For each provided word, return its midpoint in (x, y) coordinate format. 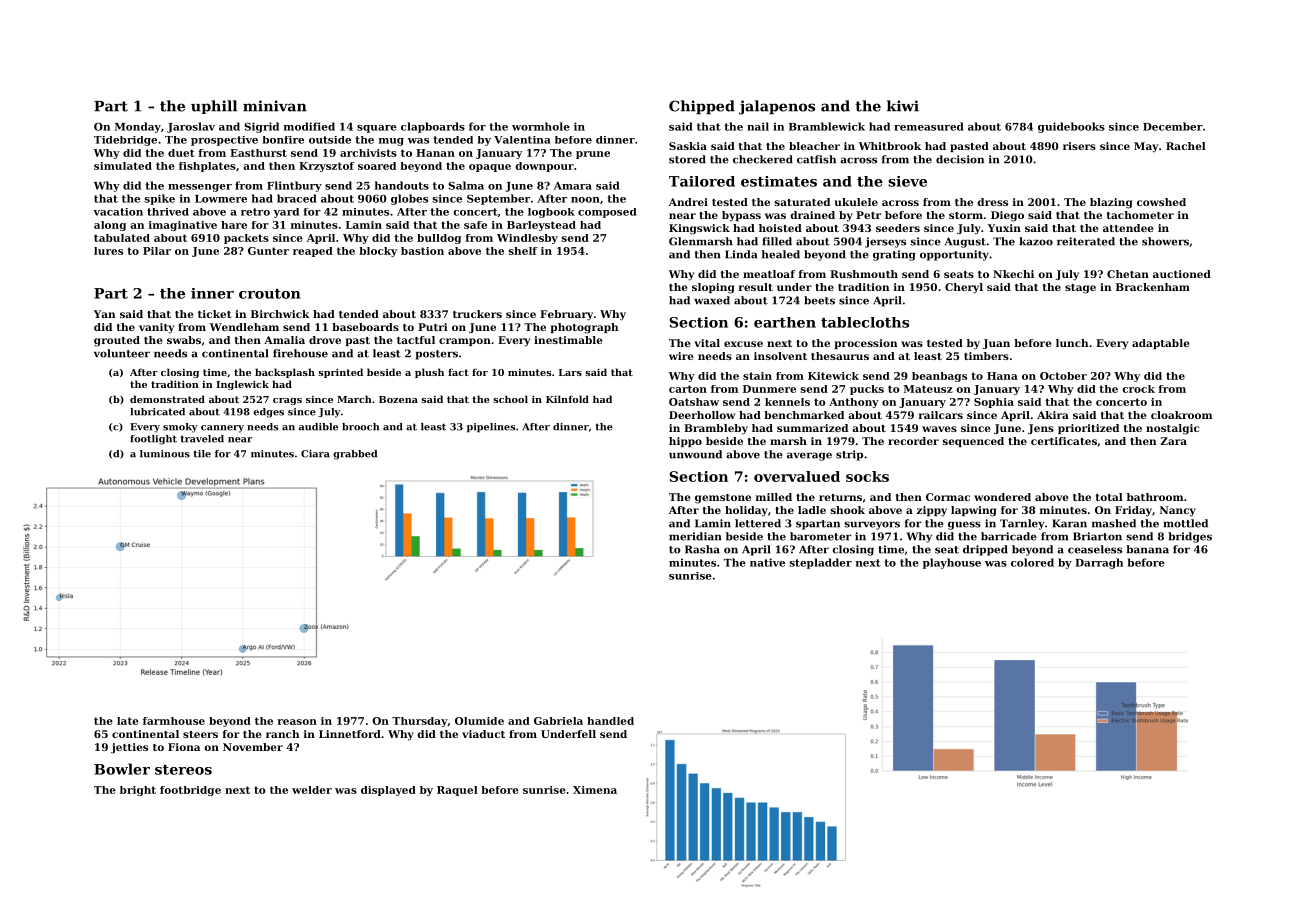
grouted (117, 341)
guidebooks (1071, 127)
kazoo (1036, 241)
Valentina (522, 140)
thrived (168, 212)
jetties (129, 748)
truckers (477, 314)
